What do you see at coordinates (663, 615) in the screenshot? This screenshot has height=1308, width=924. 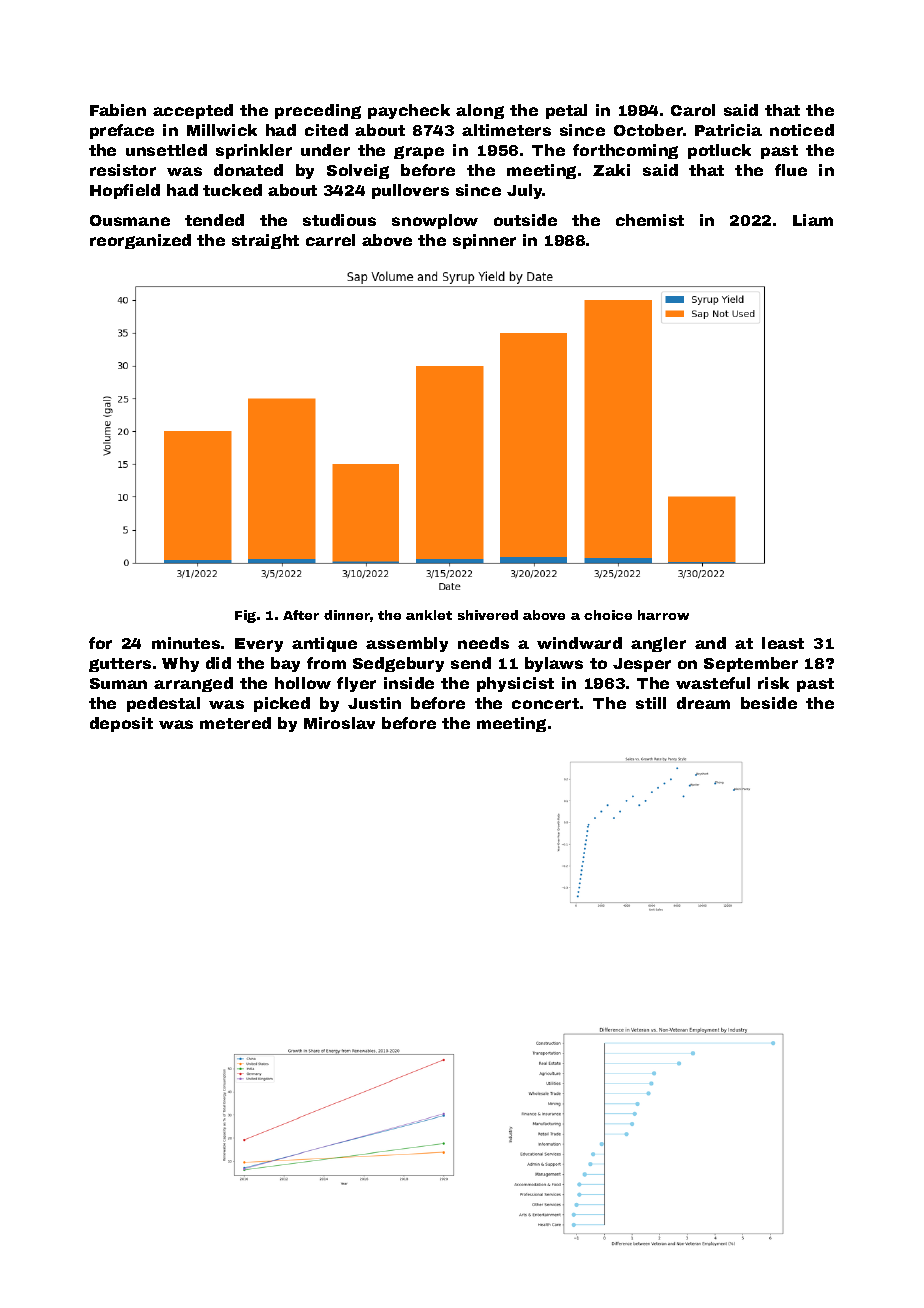 I see `harrow` at bounding box center [663, 615].
